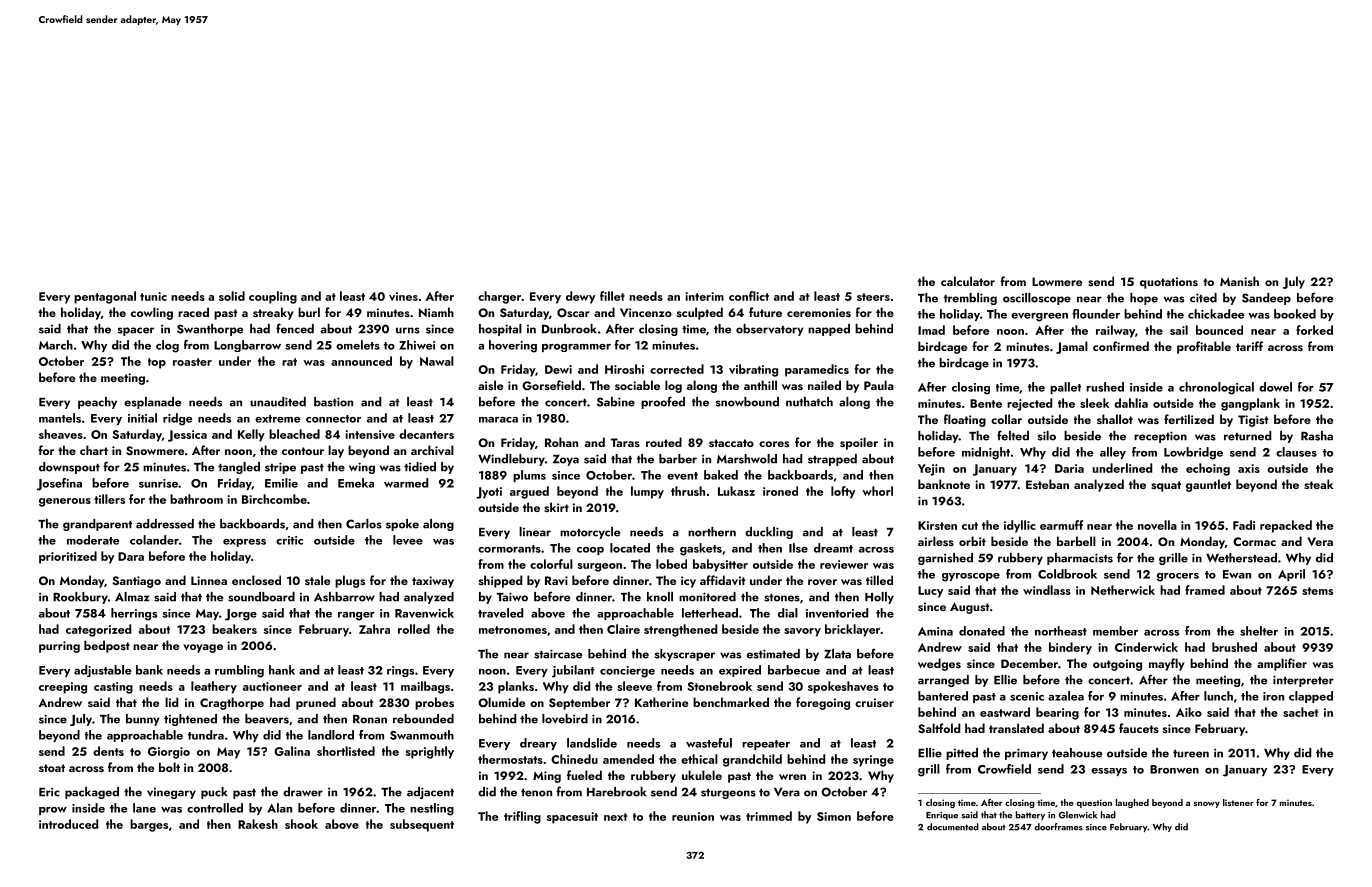 Image resolution: width=1372 pixels, height=887 pixels. I want to click on staircase, so click(558, 654).
